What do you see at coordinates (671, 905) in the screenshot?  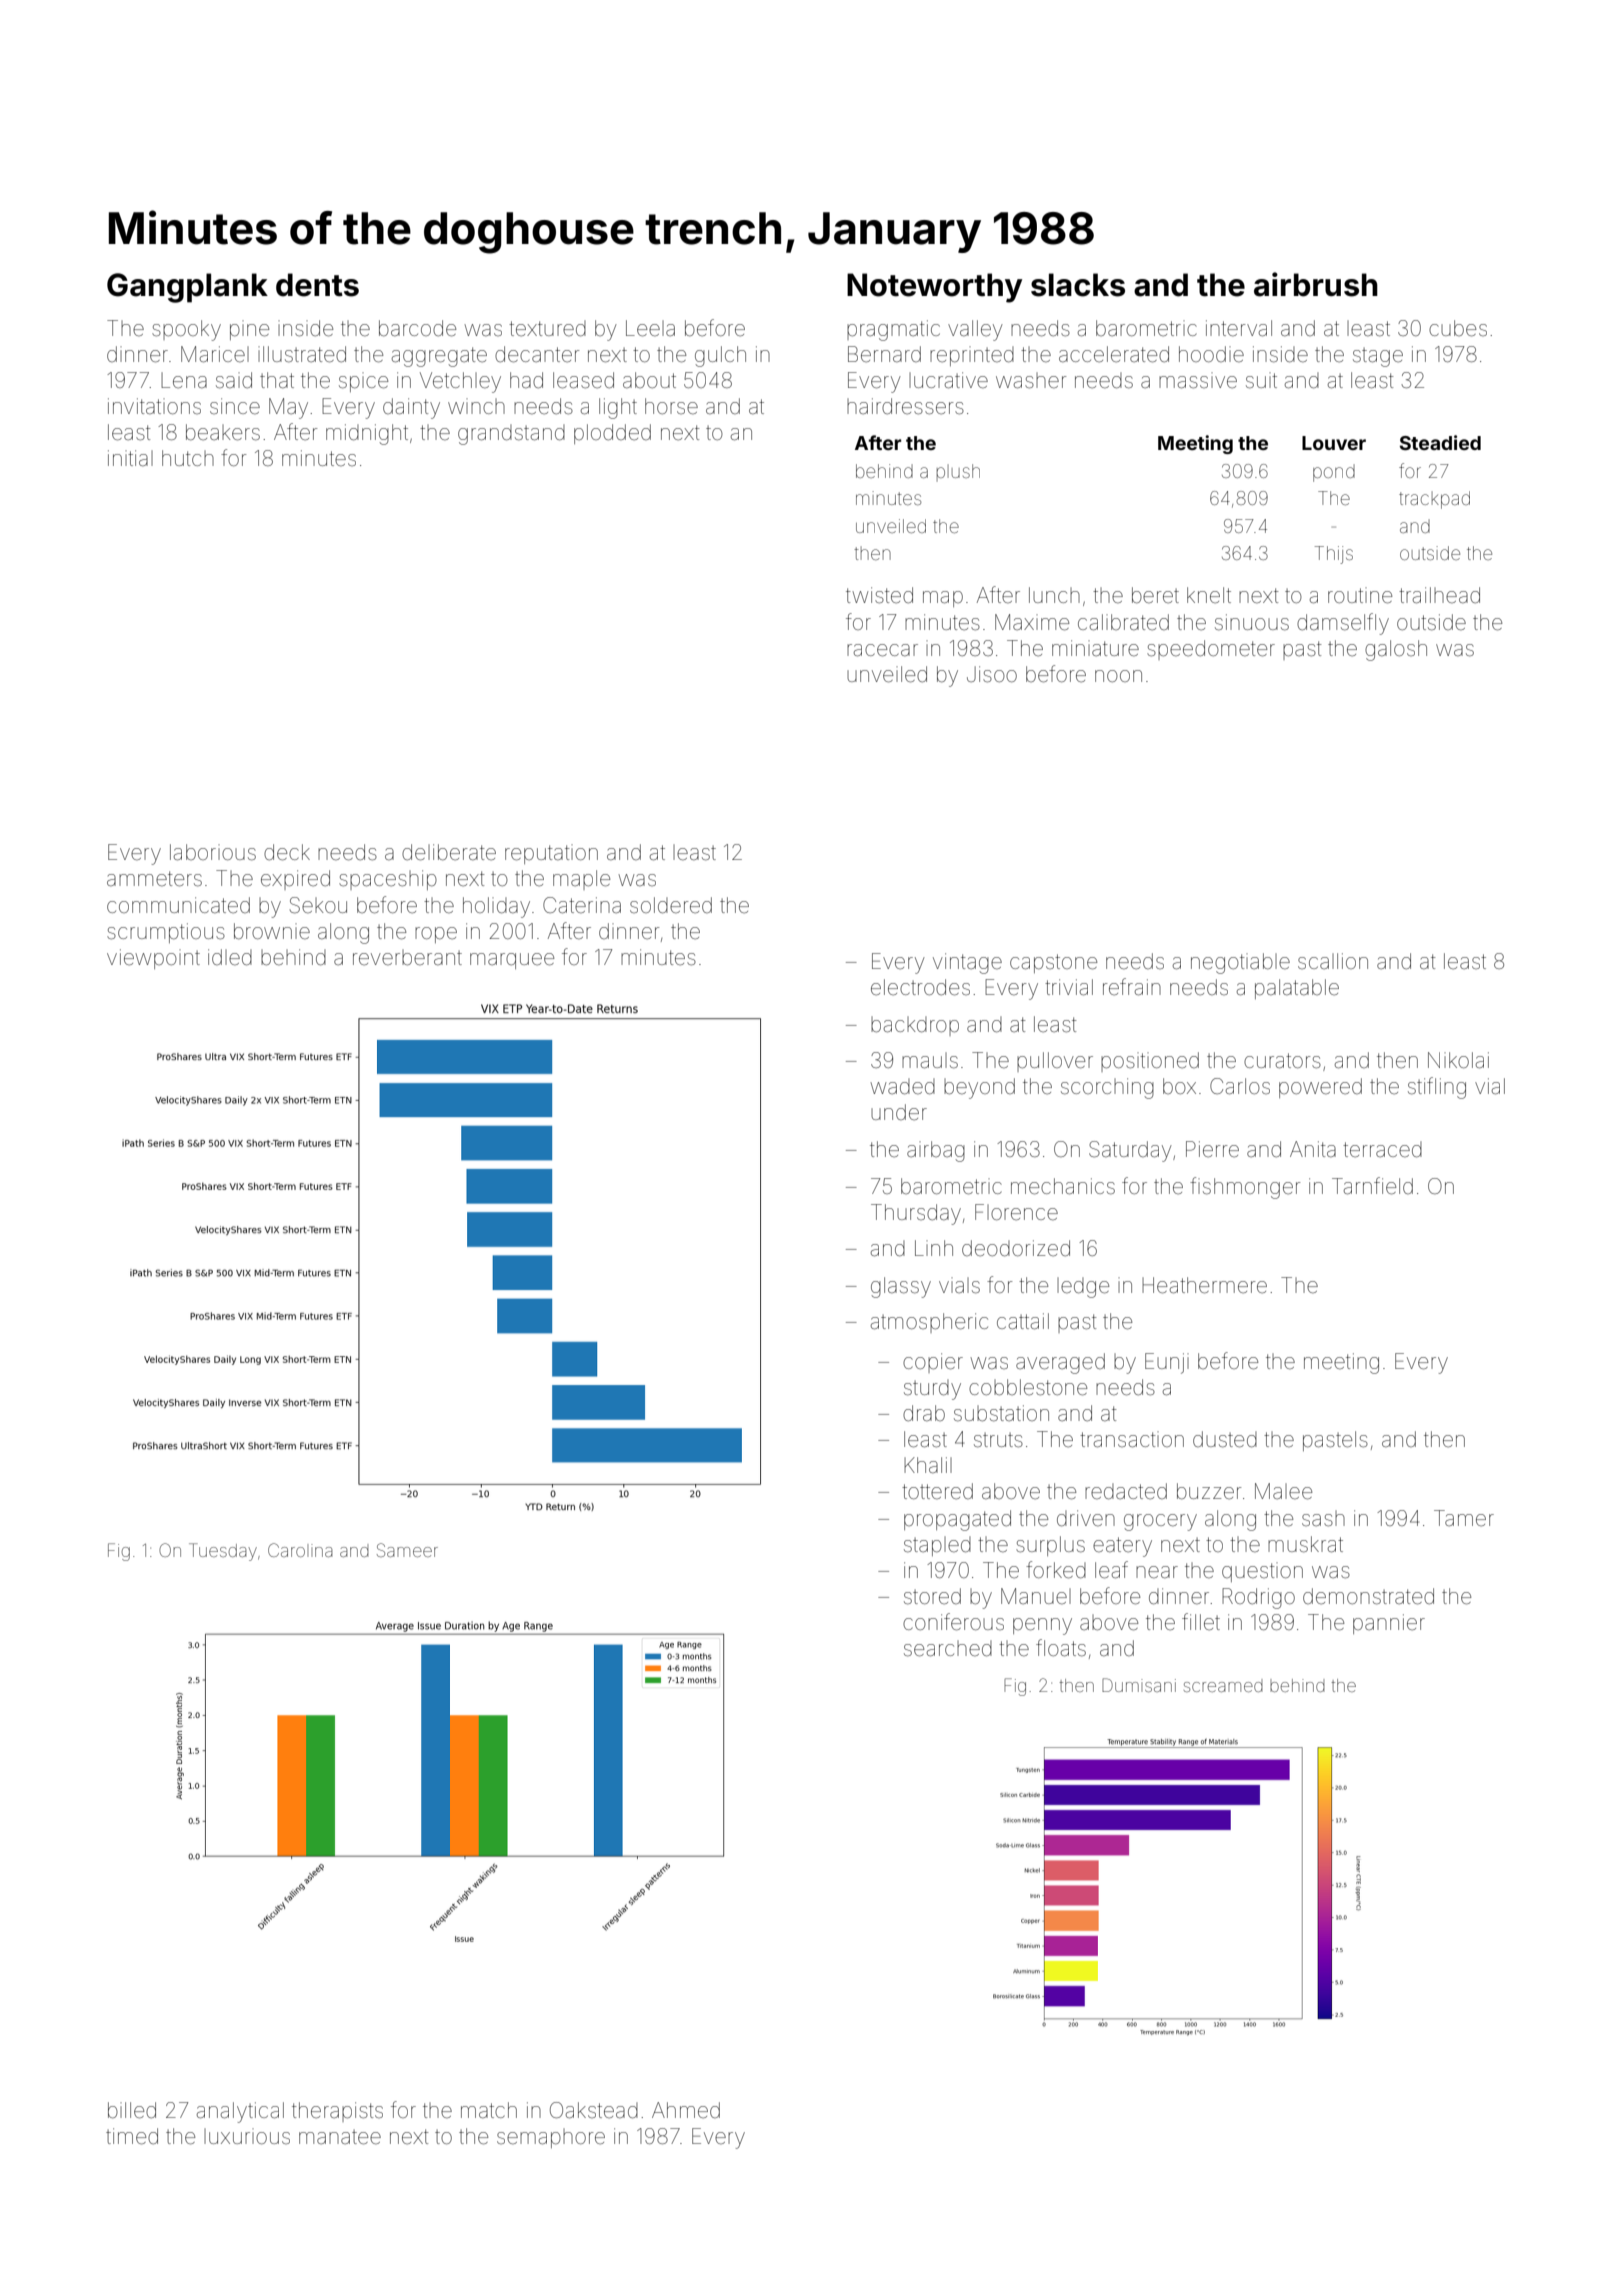 I see `soldered` at bounding box center [671, 905].
